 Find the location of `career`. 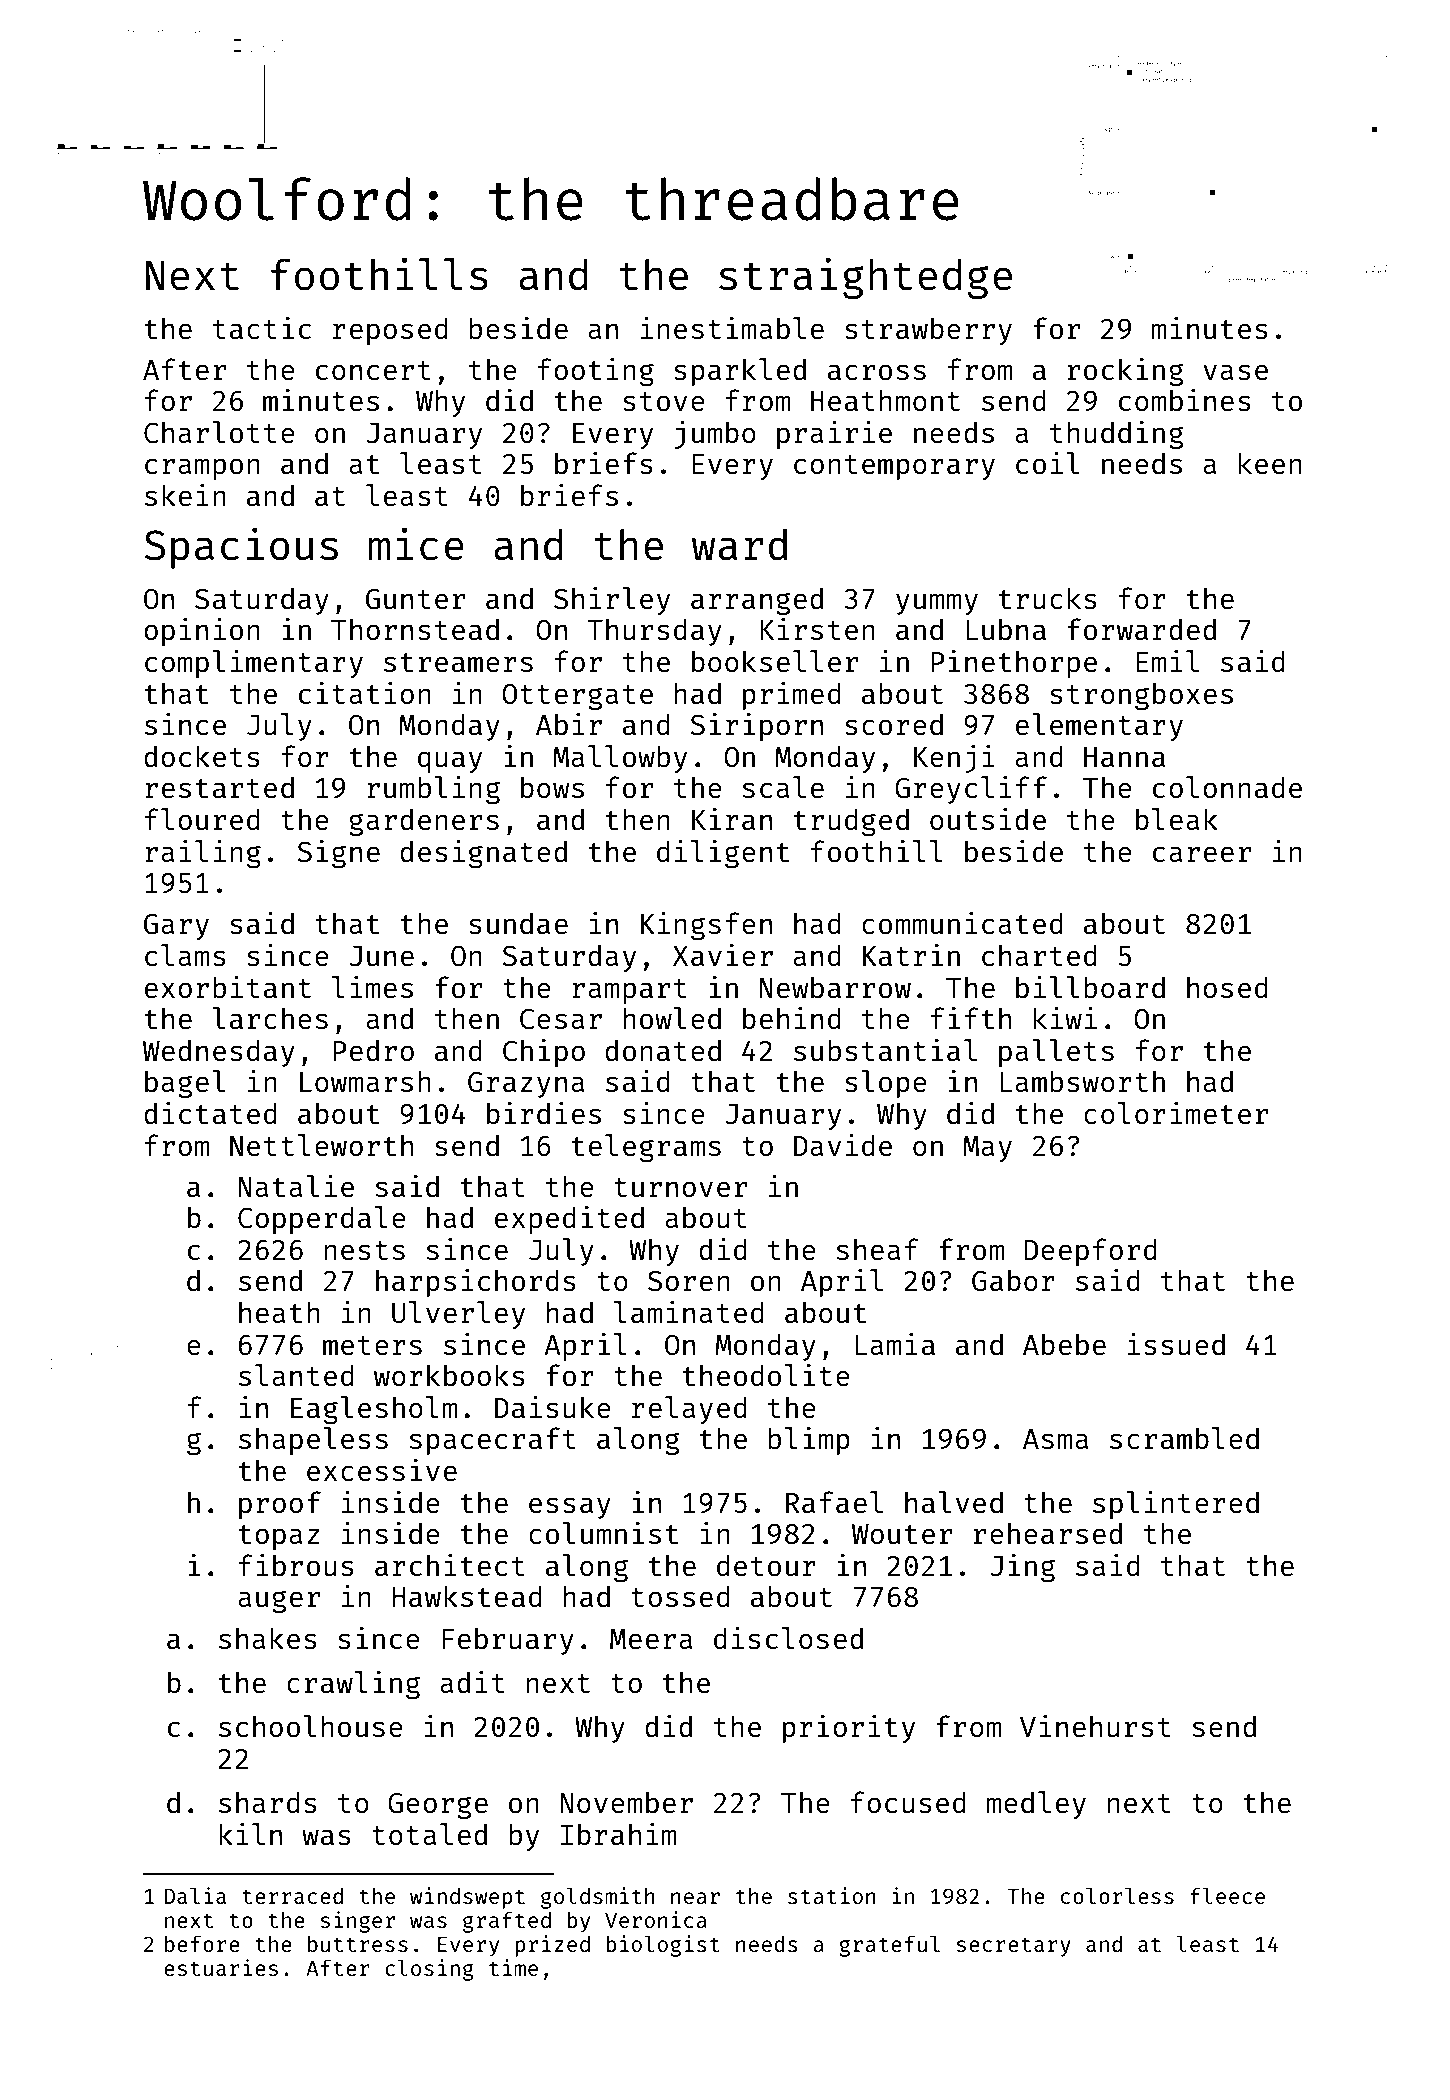

career is located at coordinates (1202, 854).
